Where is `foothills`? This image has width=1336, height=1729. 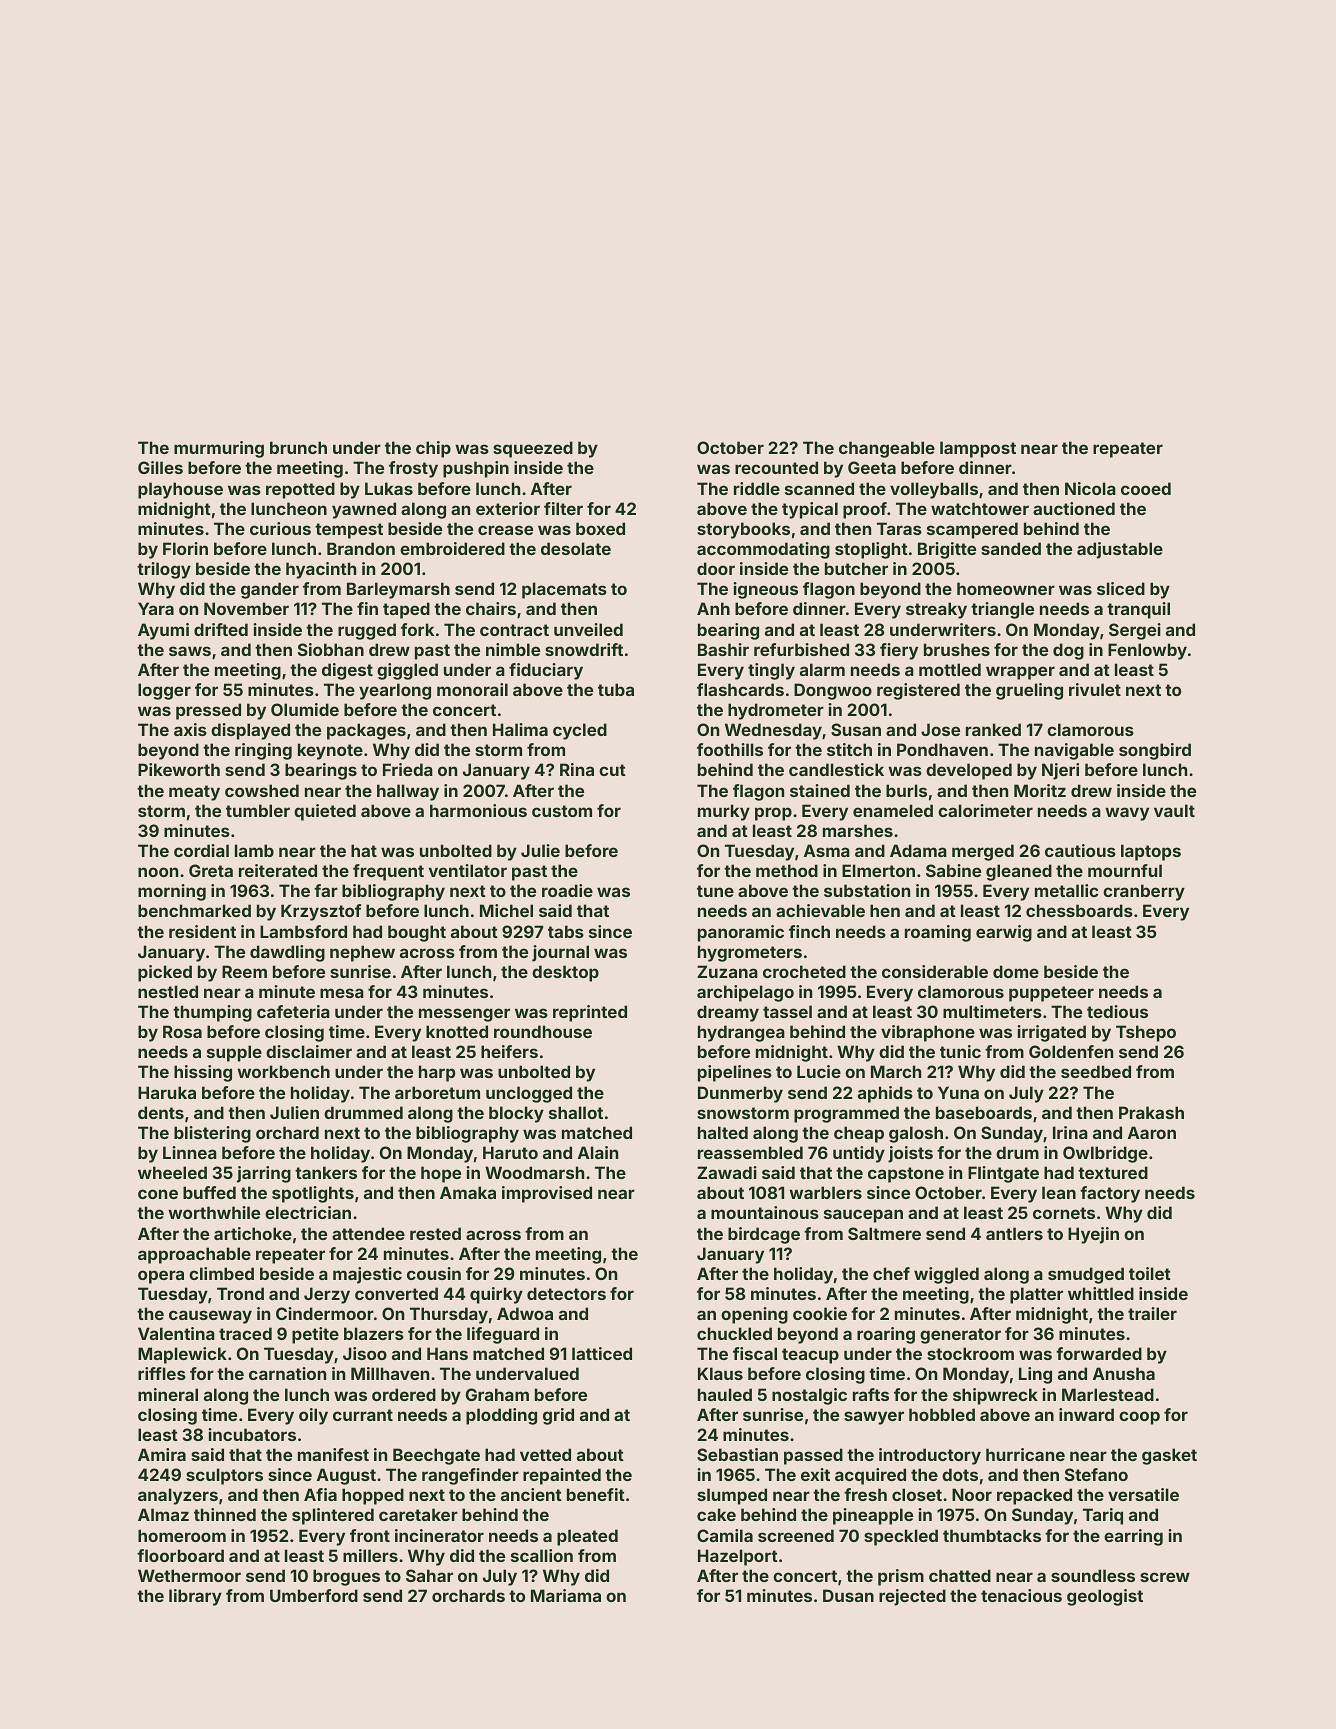
foothills is located at coordinates (730, 749).
